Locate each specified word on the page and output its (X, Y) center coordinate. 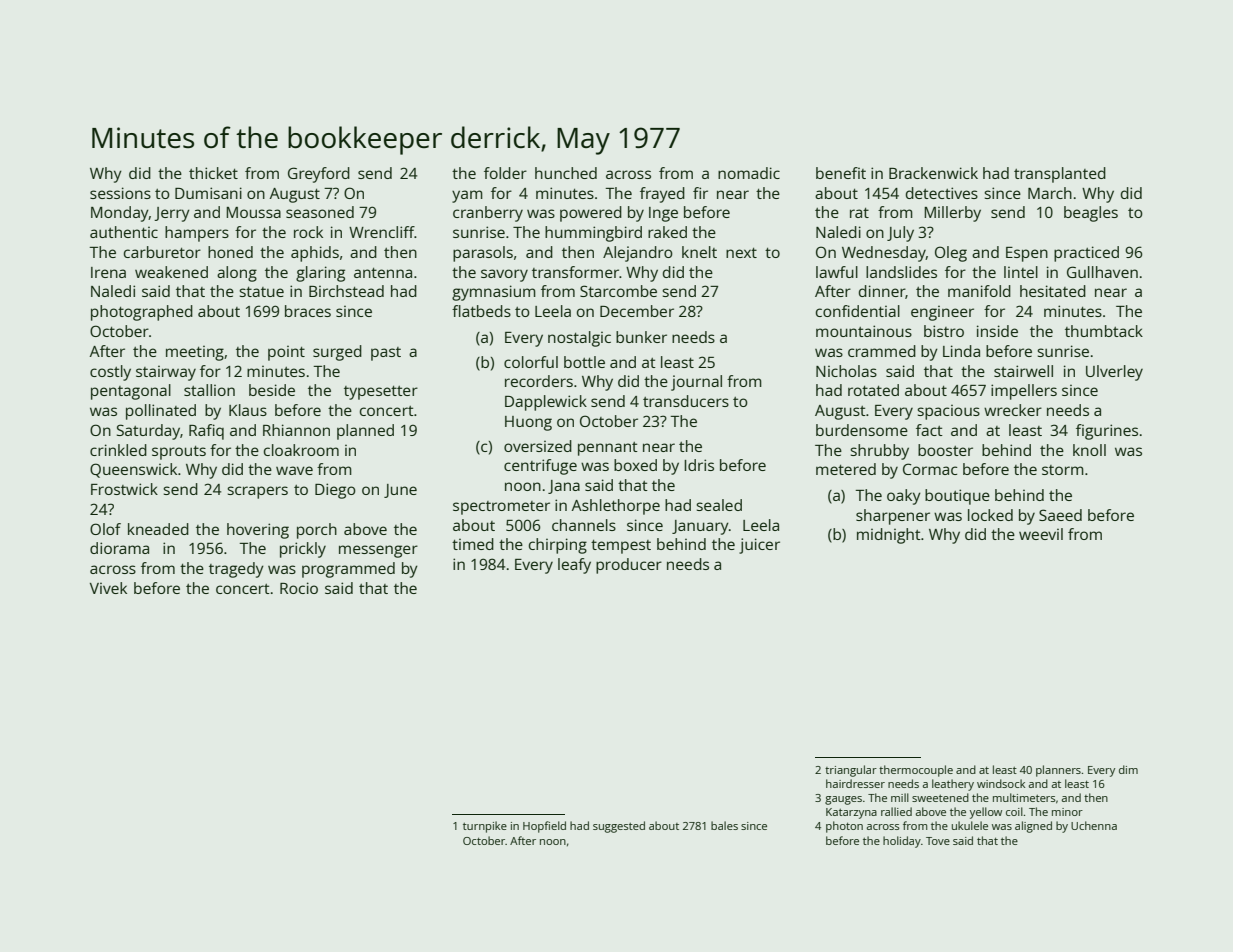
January (700, 527)
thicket (213, 173)
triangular (851, 771)
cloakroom (301, 450)
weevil (1041, 534)
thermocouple (916, 771)
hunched (566, 173)
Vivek (108, 588)
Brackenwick (933, 173)
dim (1128, 769)
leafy (574, 566)
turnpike (485, 827)
